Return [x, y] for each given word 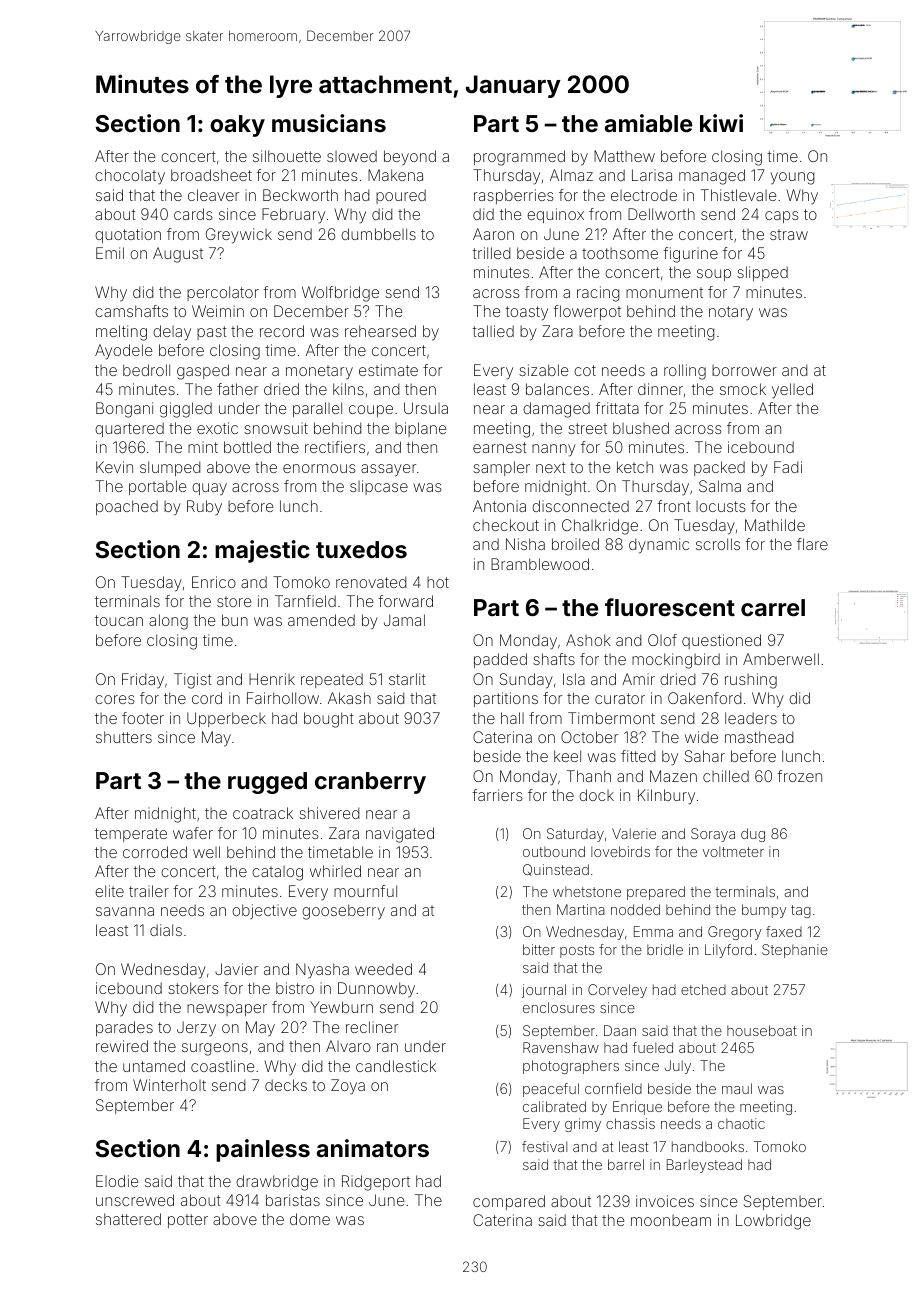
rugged [267, 783]
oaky [237, 126]
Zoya [348, 1086]
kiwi [721, 123]
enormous [319, 468]
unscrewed [135, 1200]
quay [209, 489]
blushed [641, 428]
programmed [519, 158]
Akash [349, 698]
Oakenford [704, 698]
